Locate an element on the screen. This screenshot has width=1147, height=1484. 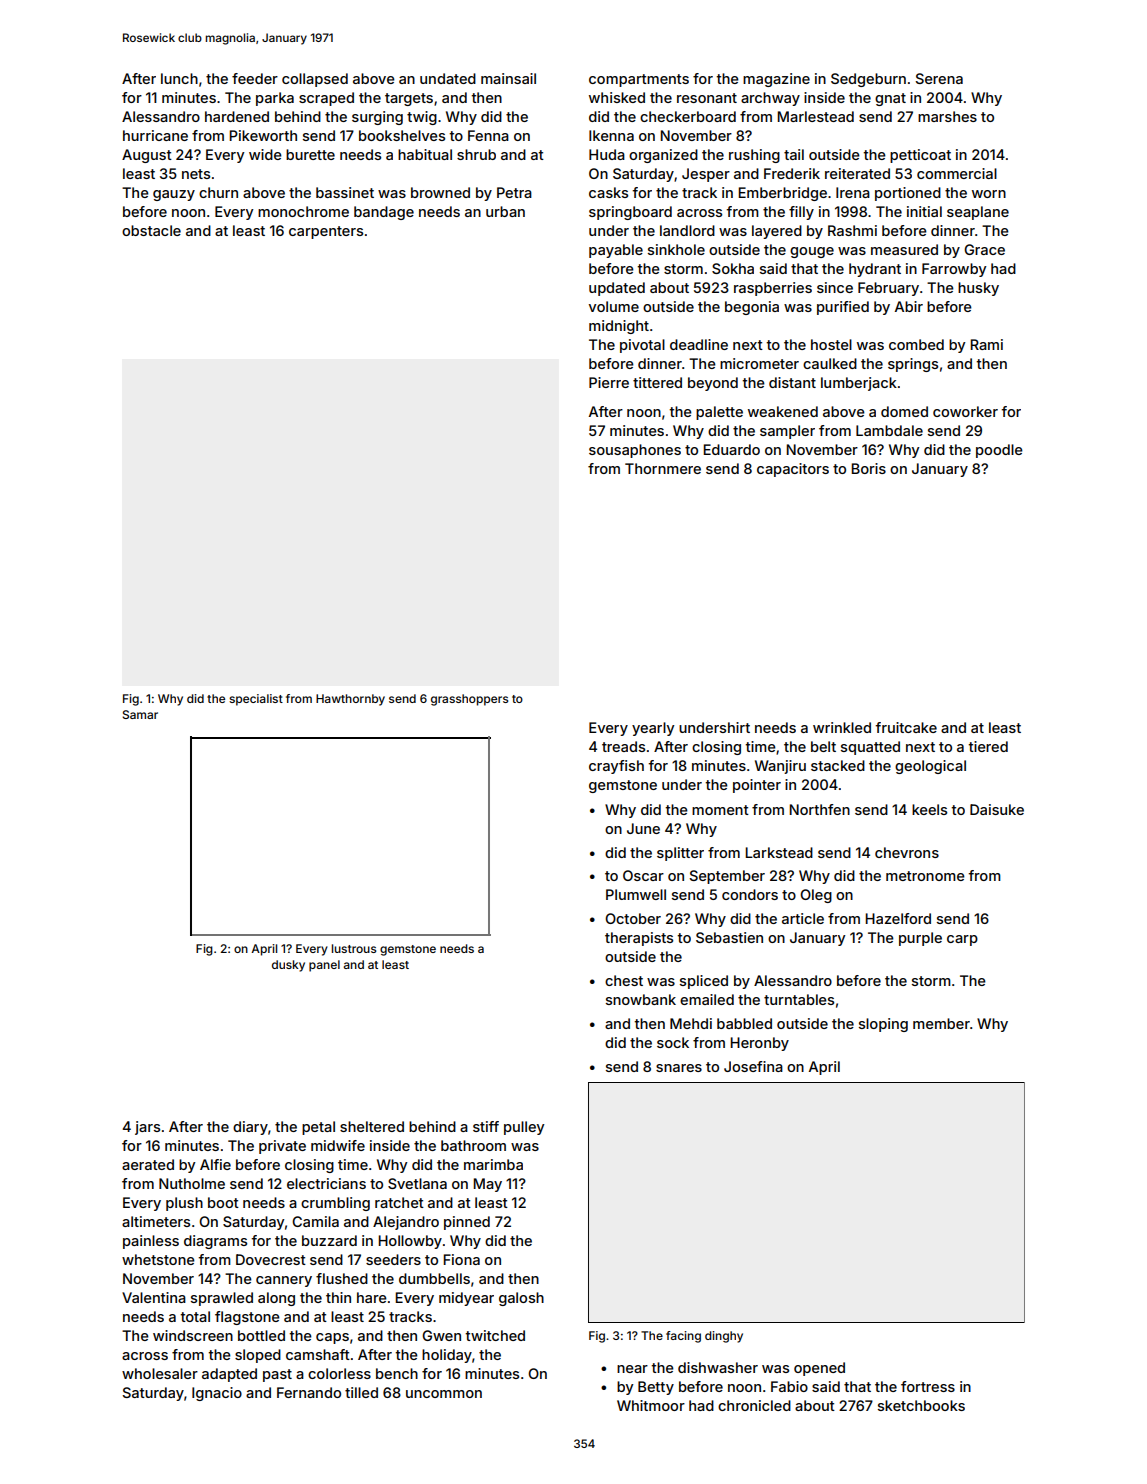
compartments is located at coordinates (639, 80).
